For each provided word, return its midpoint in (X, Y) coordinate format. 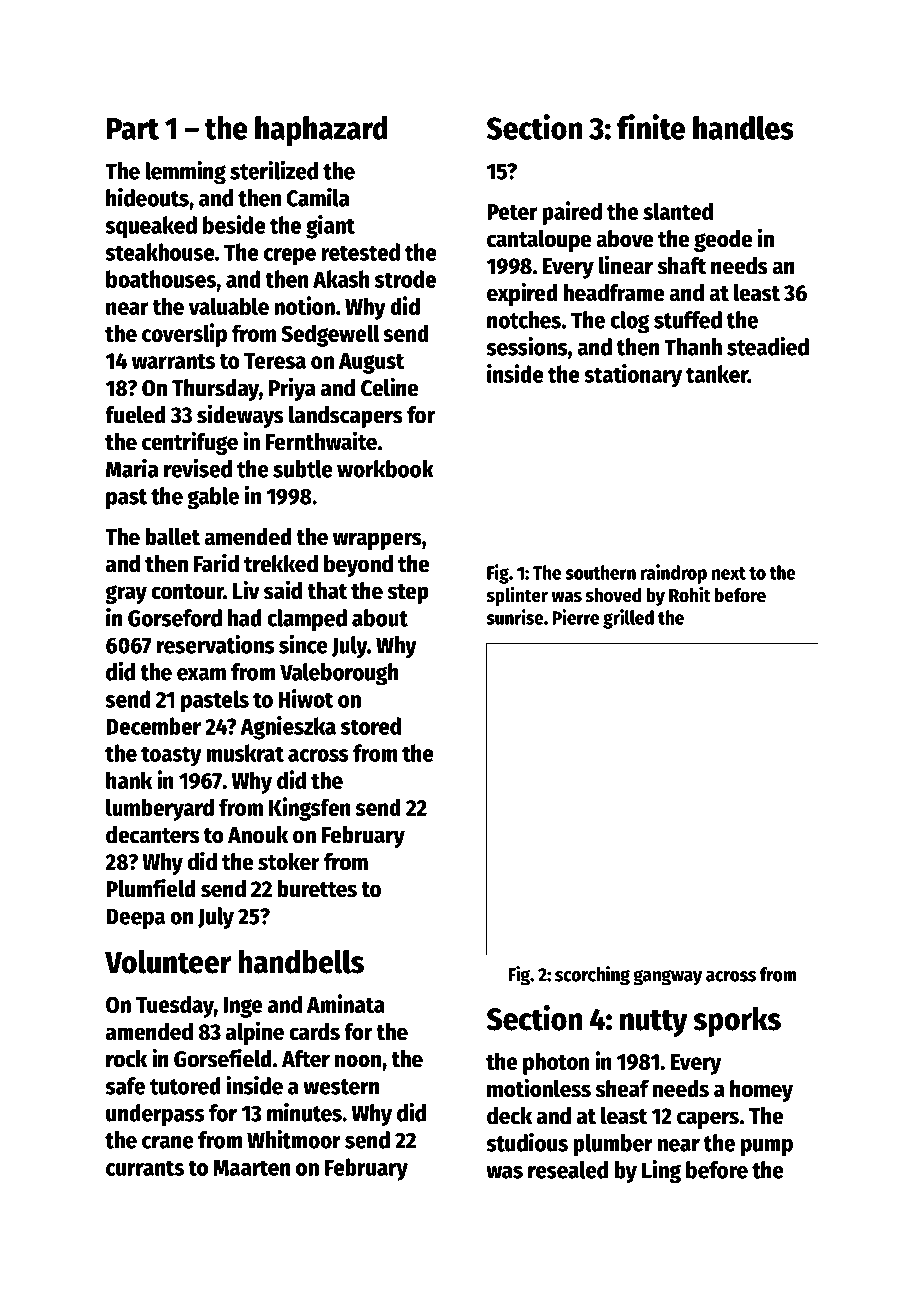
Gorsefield (223, 1058)
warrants (173, 361)
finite (651, 127)
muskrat (245, 753)
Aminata (346, 1003)
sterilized (274, 170)
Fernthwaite (321, 441)
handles (743, 128)
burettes (317, 889)
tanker (717, 374)
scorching (592, 976)
